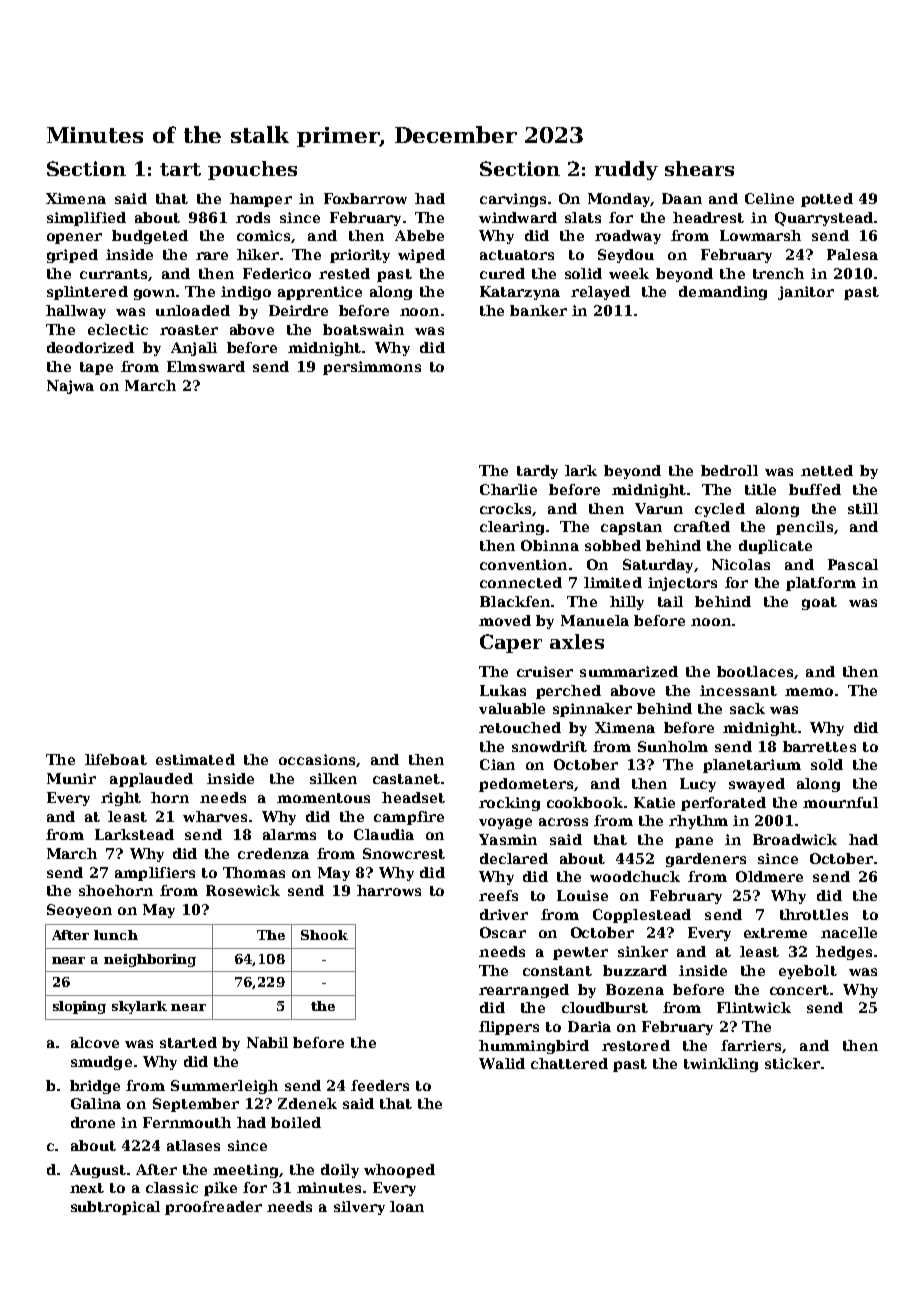  I want to click on retouched, so click(520, 727).
